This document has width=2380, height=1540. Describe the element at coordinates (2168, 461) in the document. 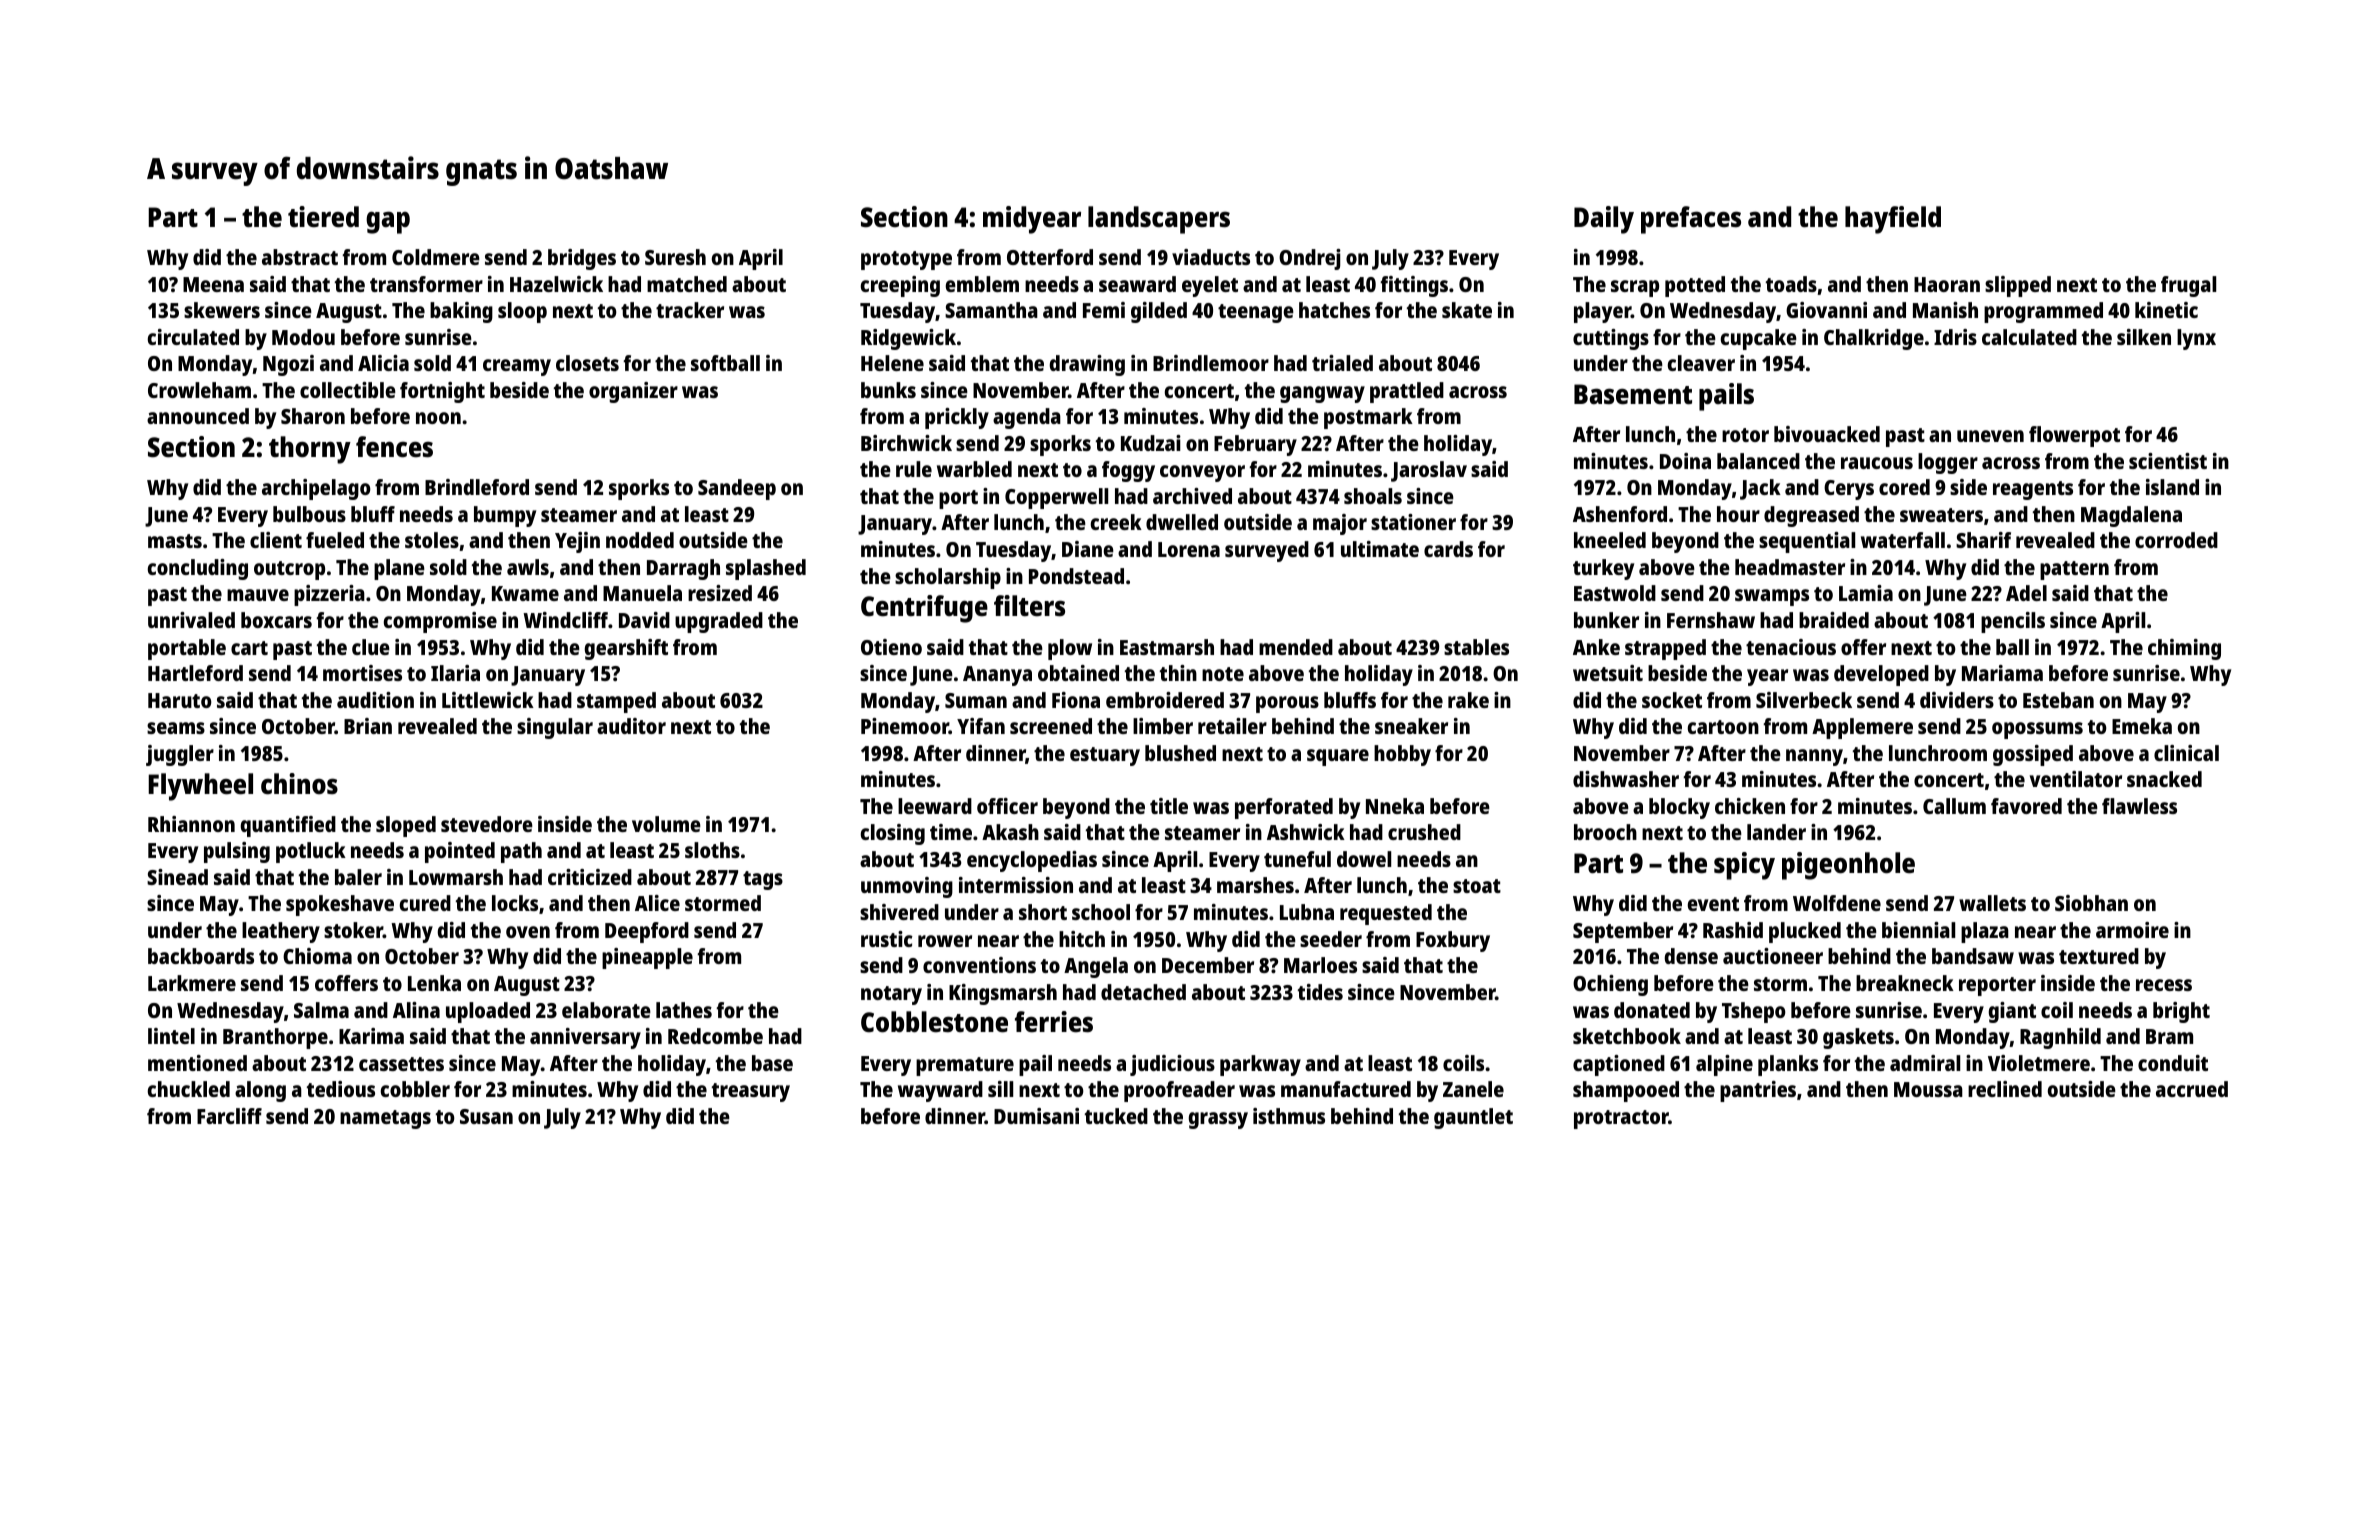

I see `scientist` at that location.
